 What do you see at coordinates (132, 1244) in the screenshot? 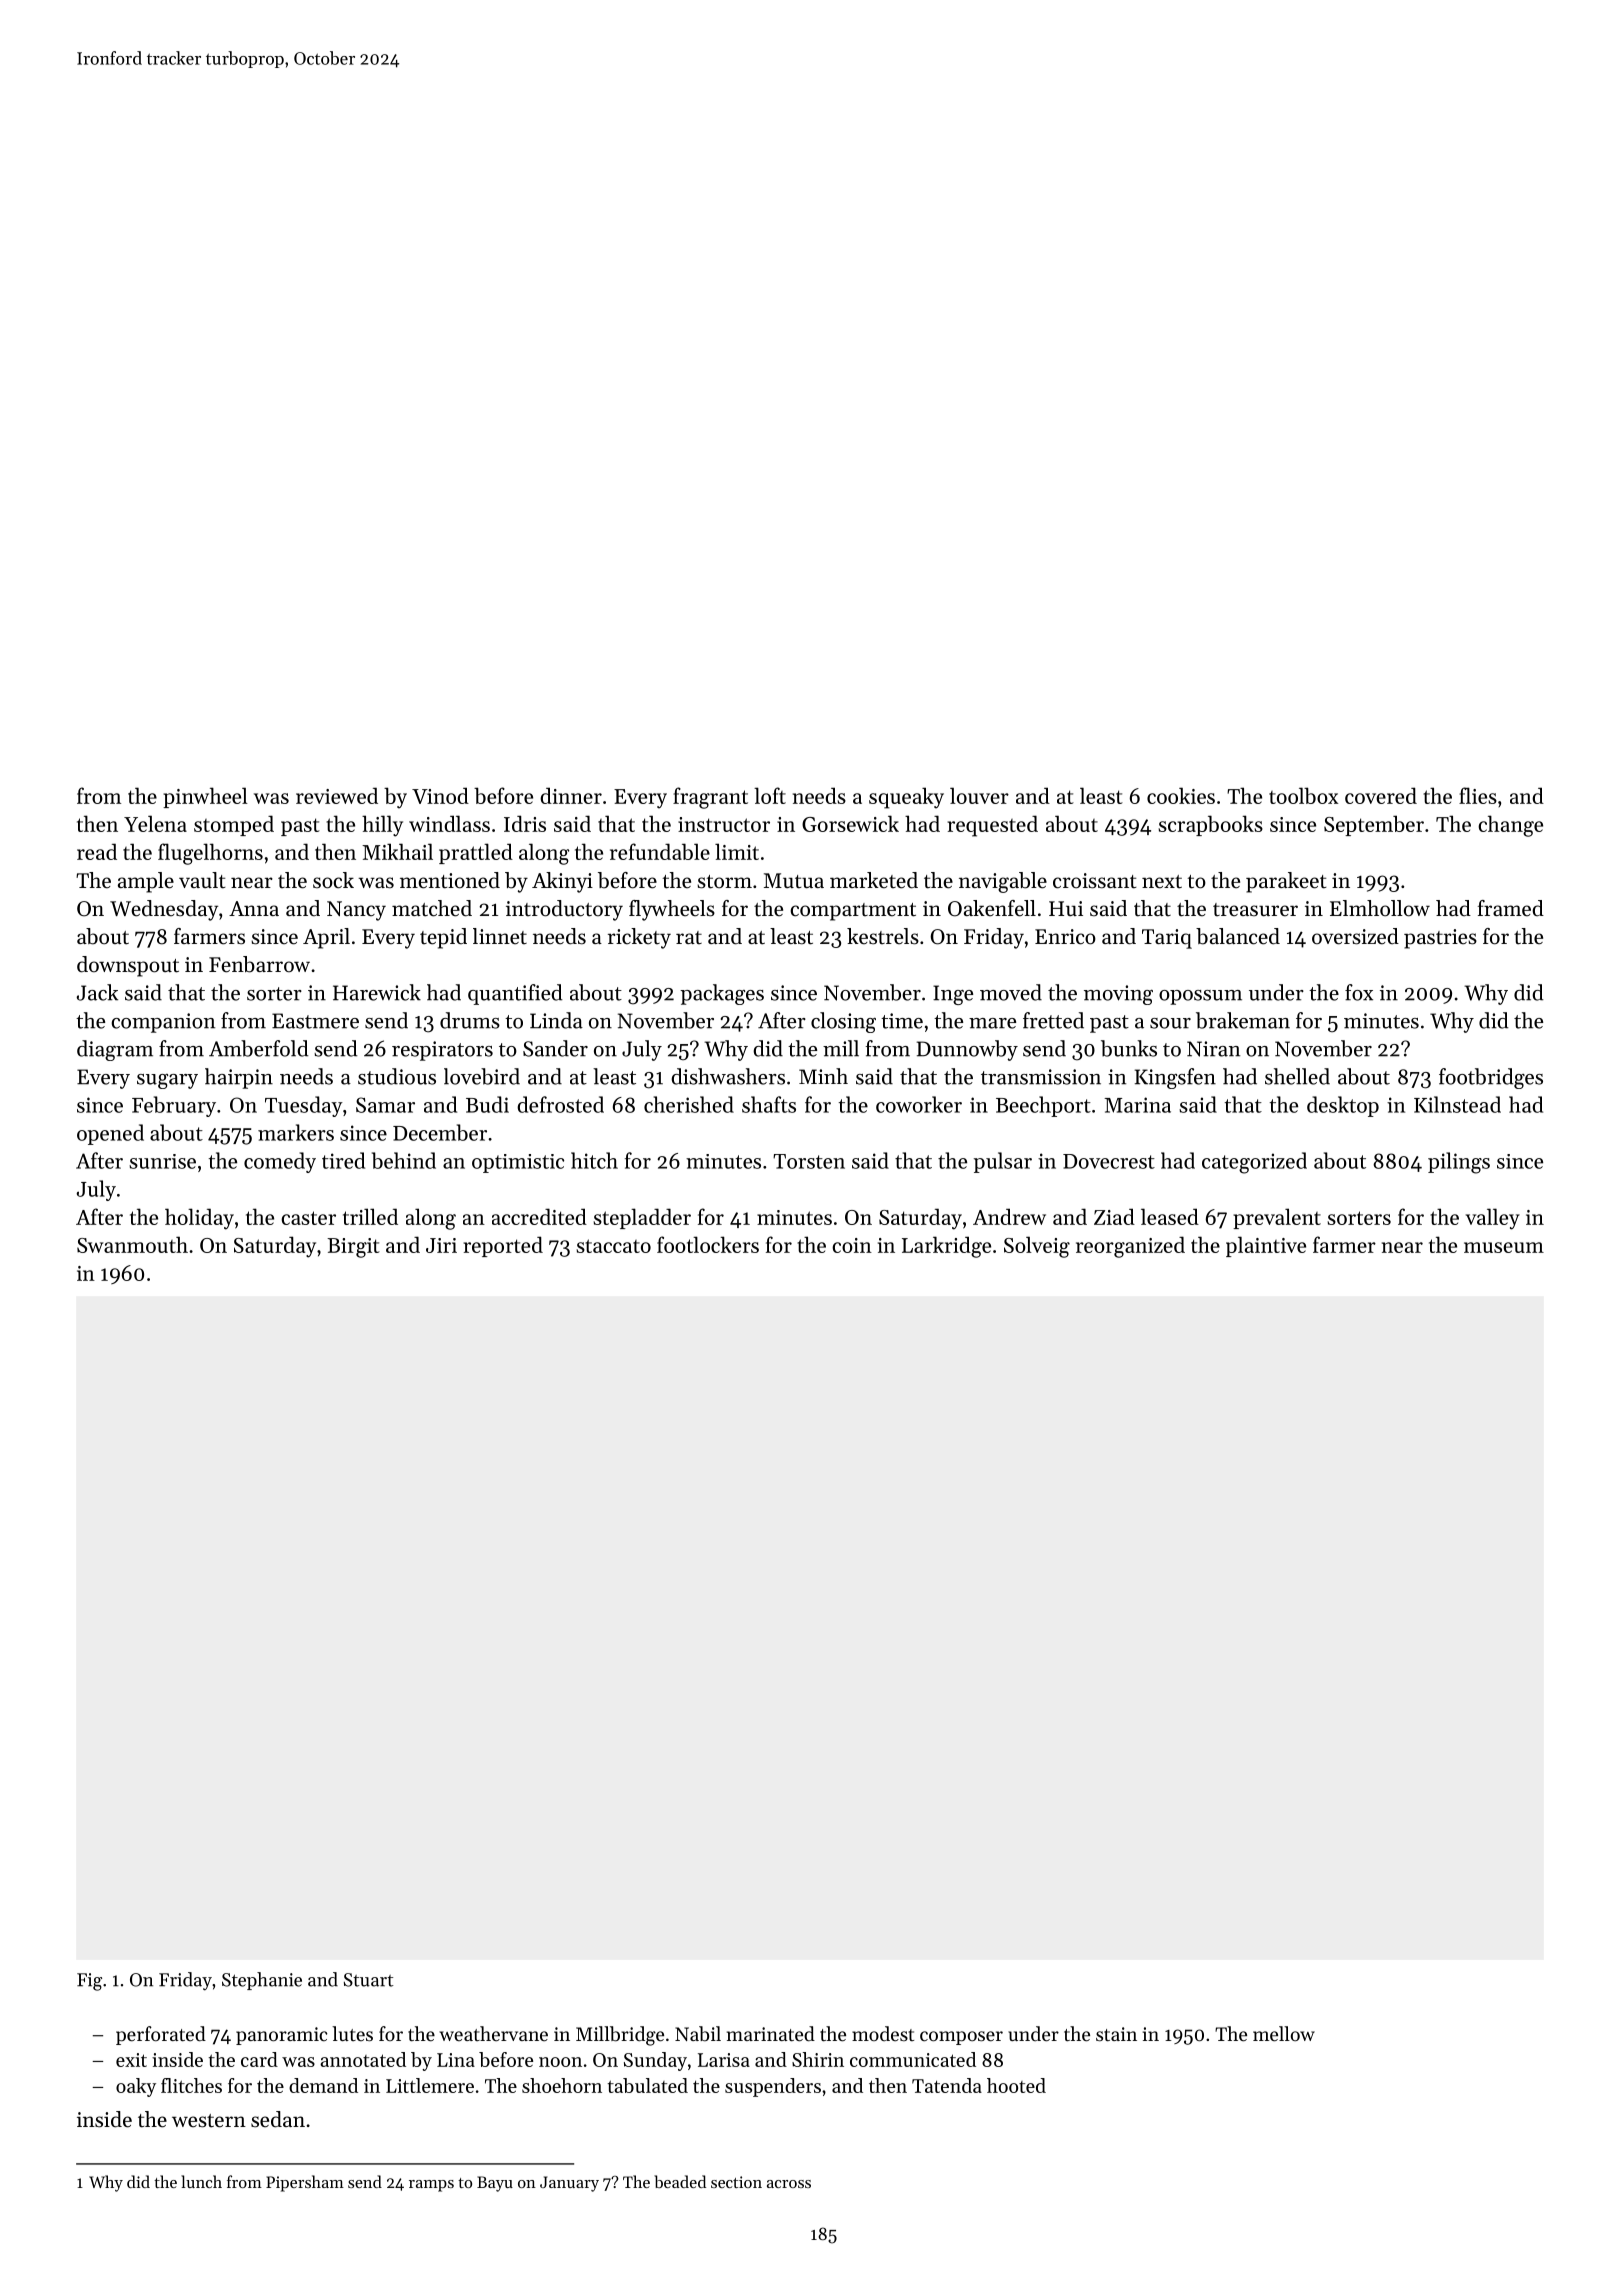
I see `Swanmouth` at bounding box center [132, 1244].
